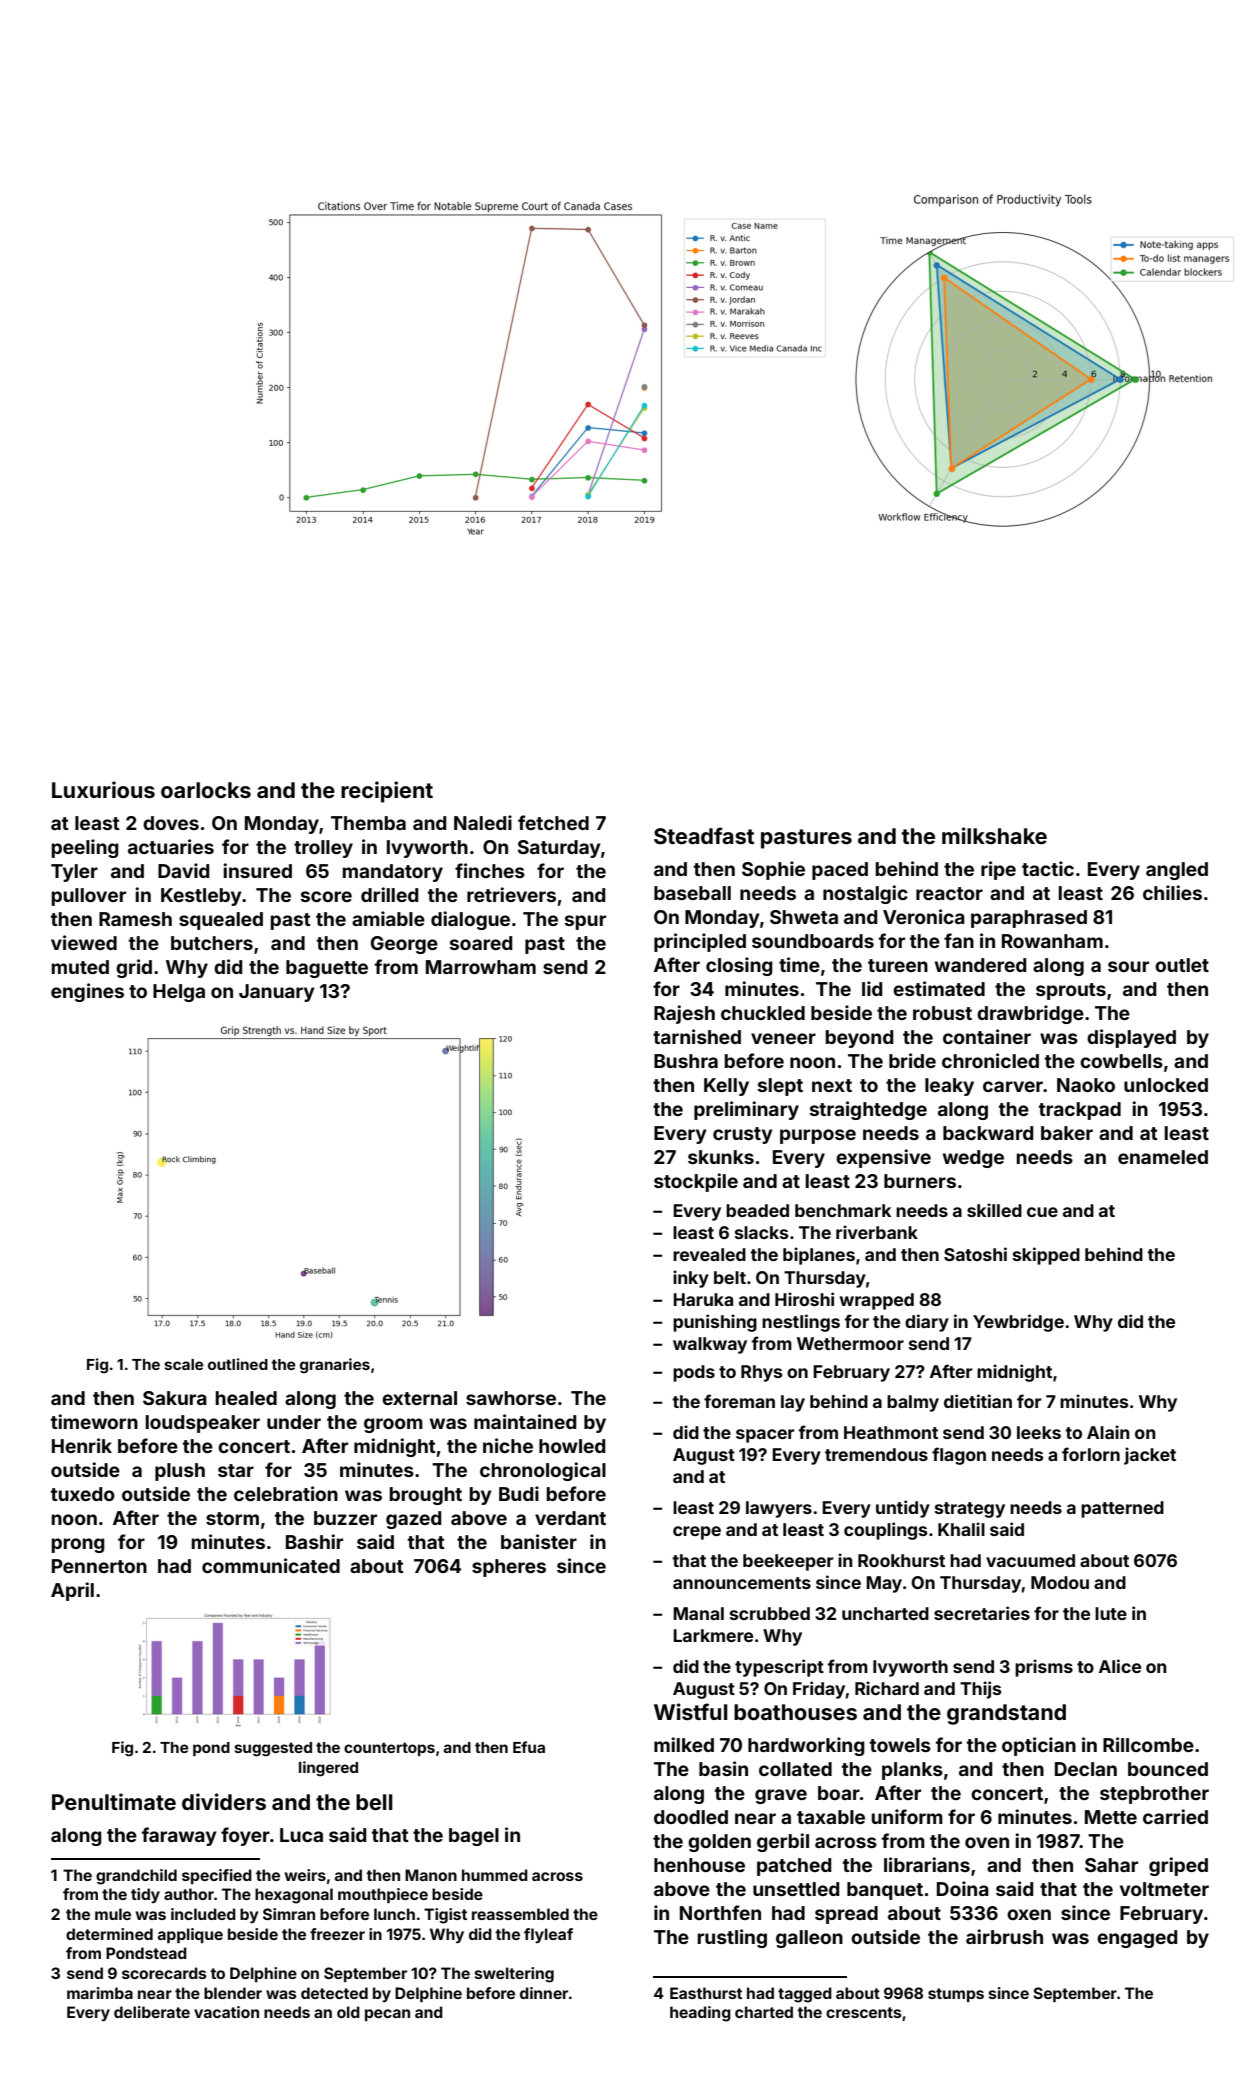  Describe the element at coordinates (78, 1545) in the screenshot. I see `prong` at that location.
